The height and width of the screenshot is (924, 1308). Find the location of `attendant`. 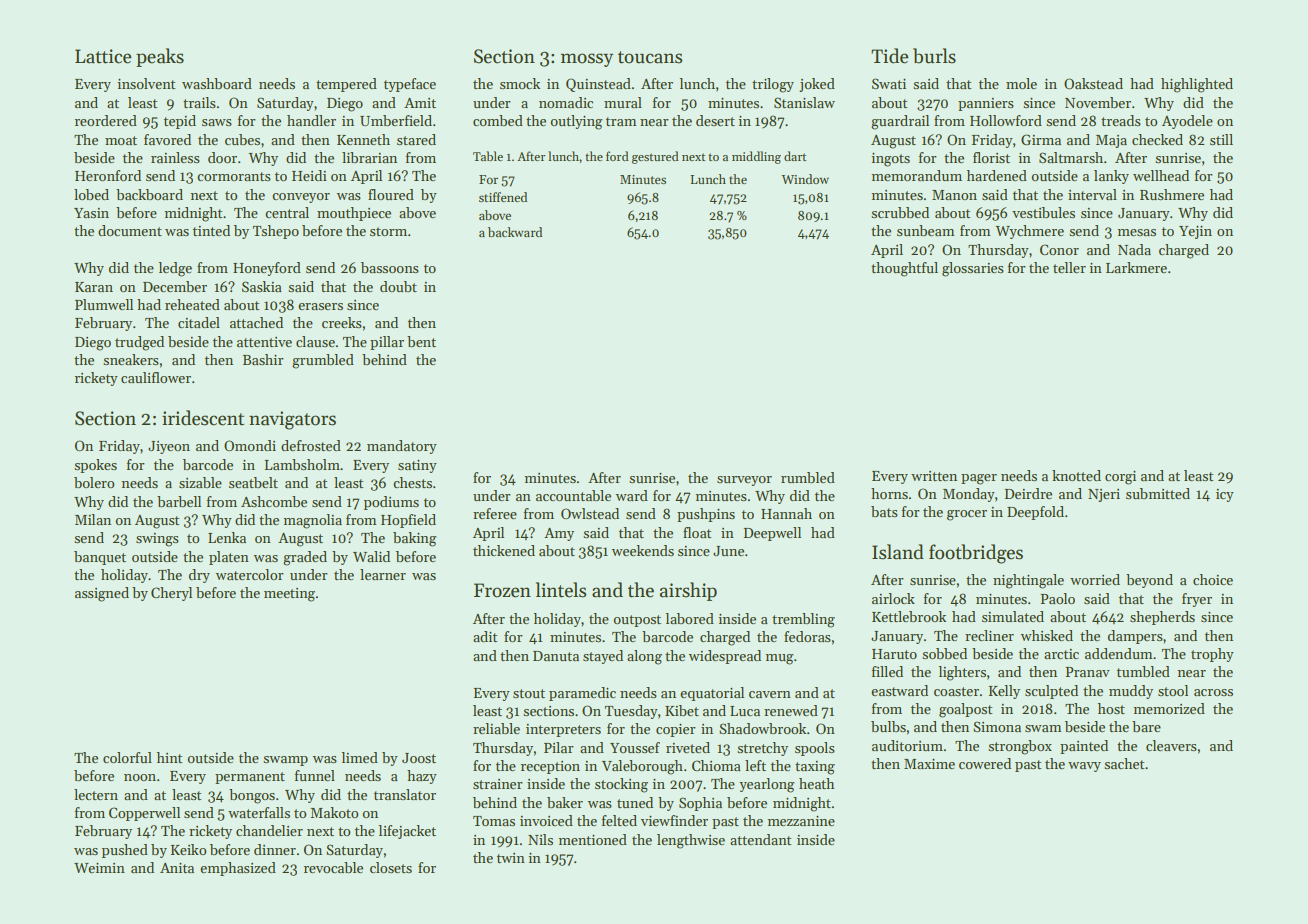

attendant is located at coordinates (761, 839).
